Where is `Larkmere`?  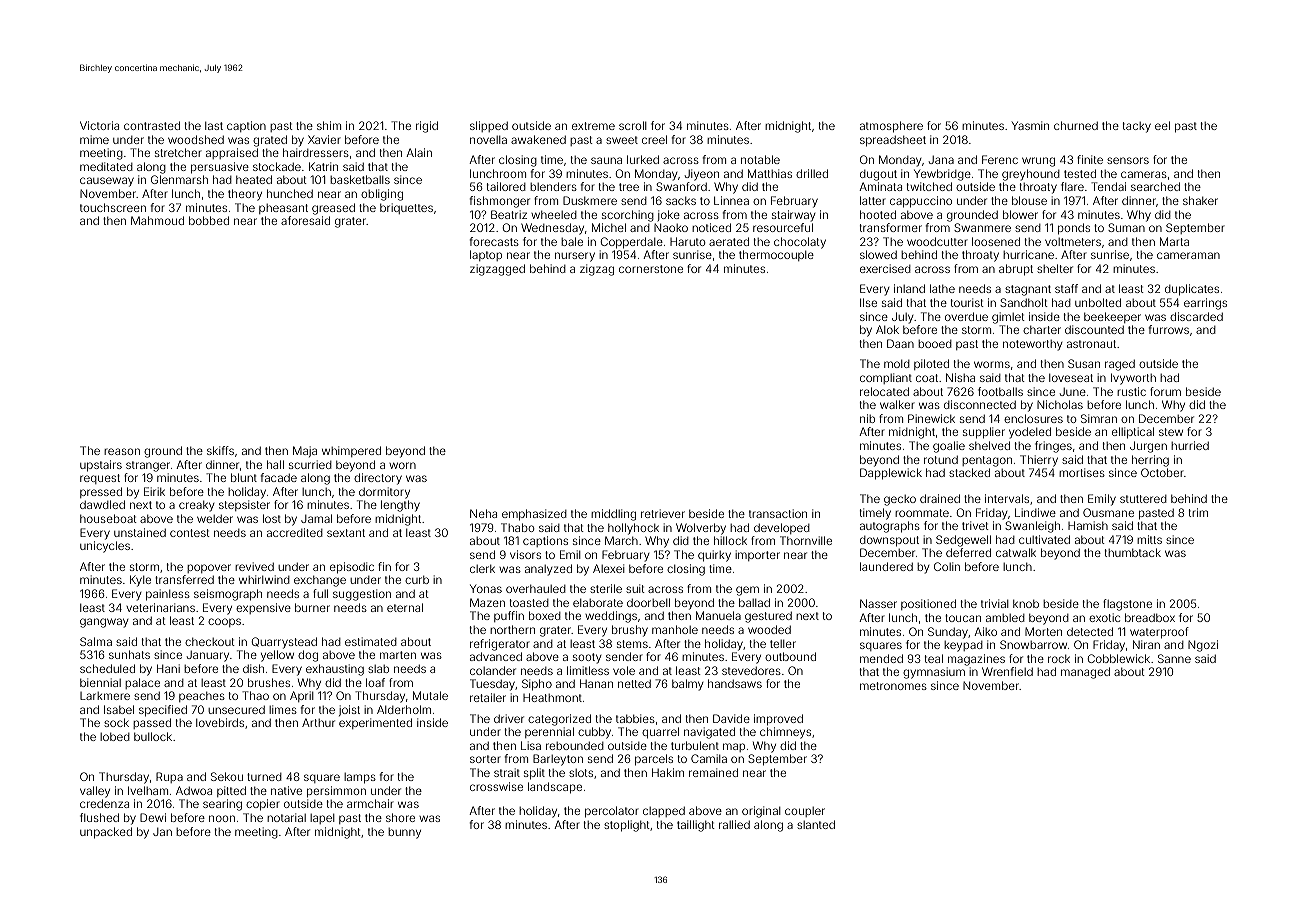 Larkmere is located at coordinates (105, 696).
